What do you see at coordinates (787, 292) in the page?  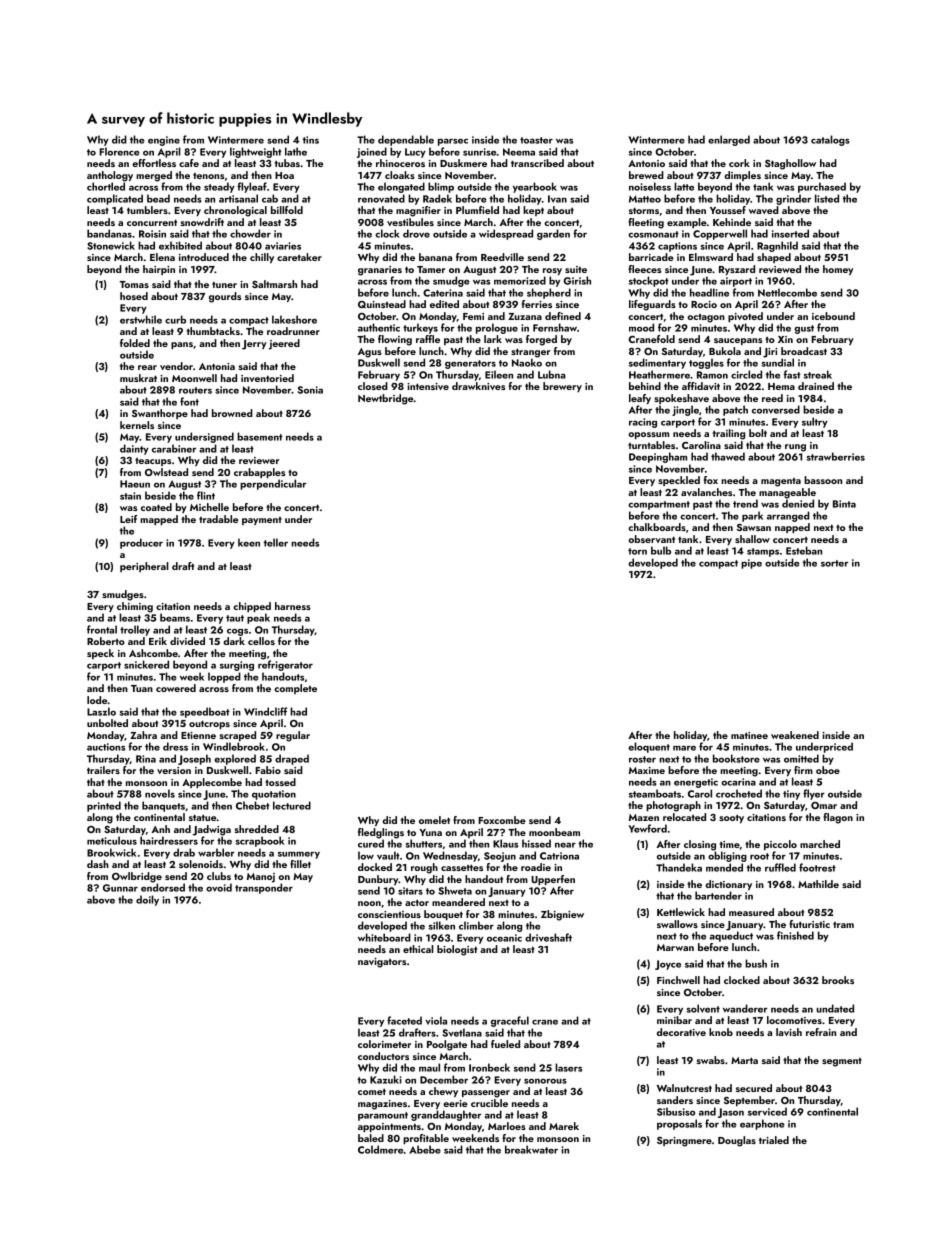 I see `Nettlecombe` at bounding box center [787, 292].
